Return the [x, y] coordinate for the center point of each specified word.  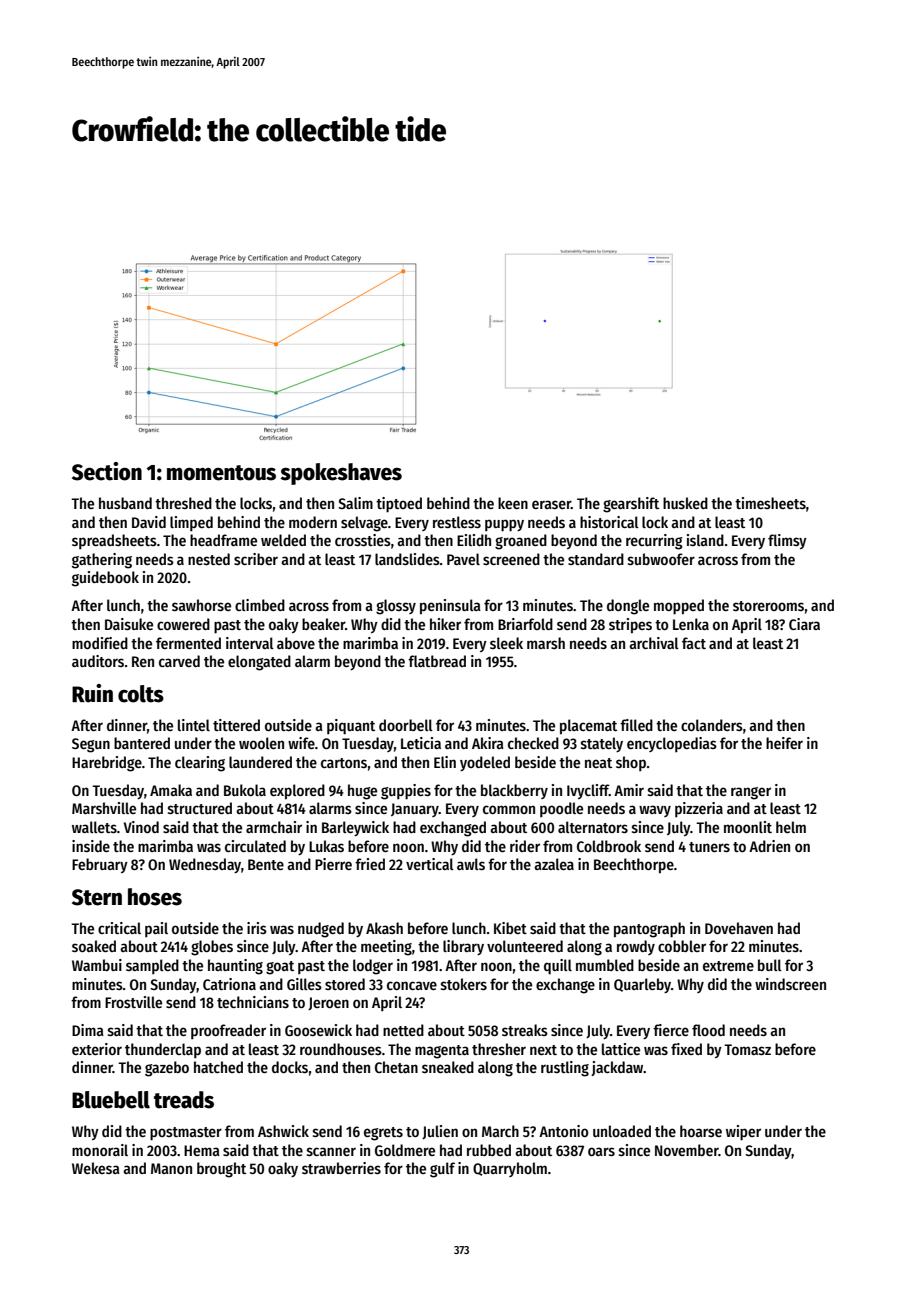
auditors [98, 661]
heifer [784, 743]
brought [221, 1170]
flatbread [437, 661]
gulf [442, 1170]
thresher [499, 1049]
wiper [743, 1133]
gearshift [631, 505]
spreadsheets [114, 541]
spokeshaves [341, 474]
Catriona [229, 984]
